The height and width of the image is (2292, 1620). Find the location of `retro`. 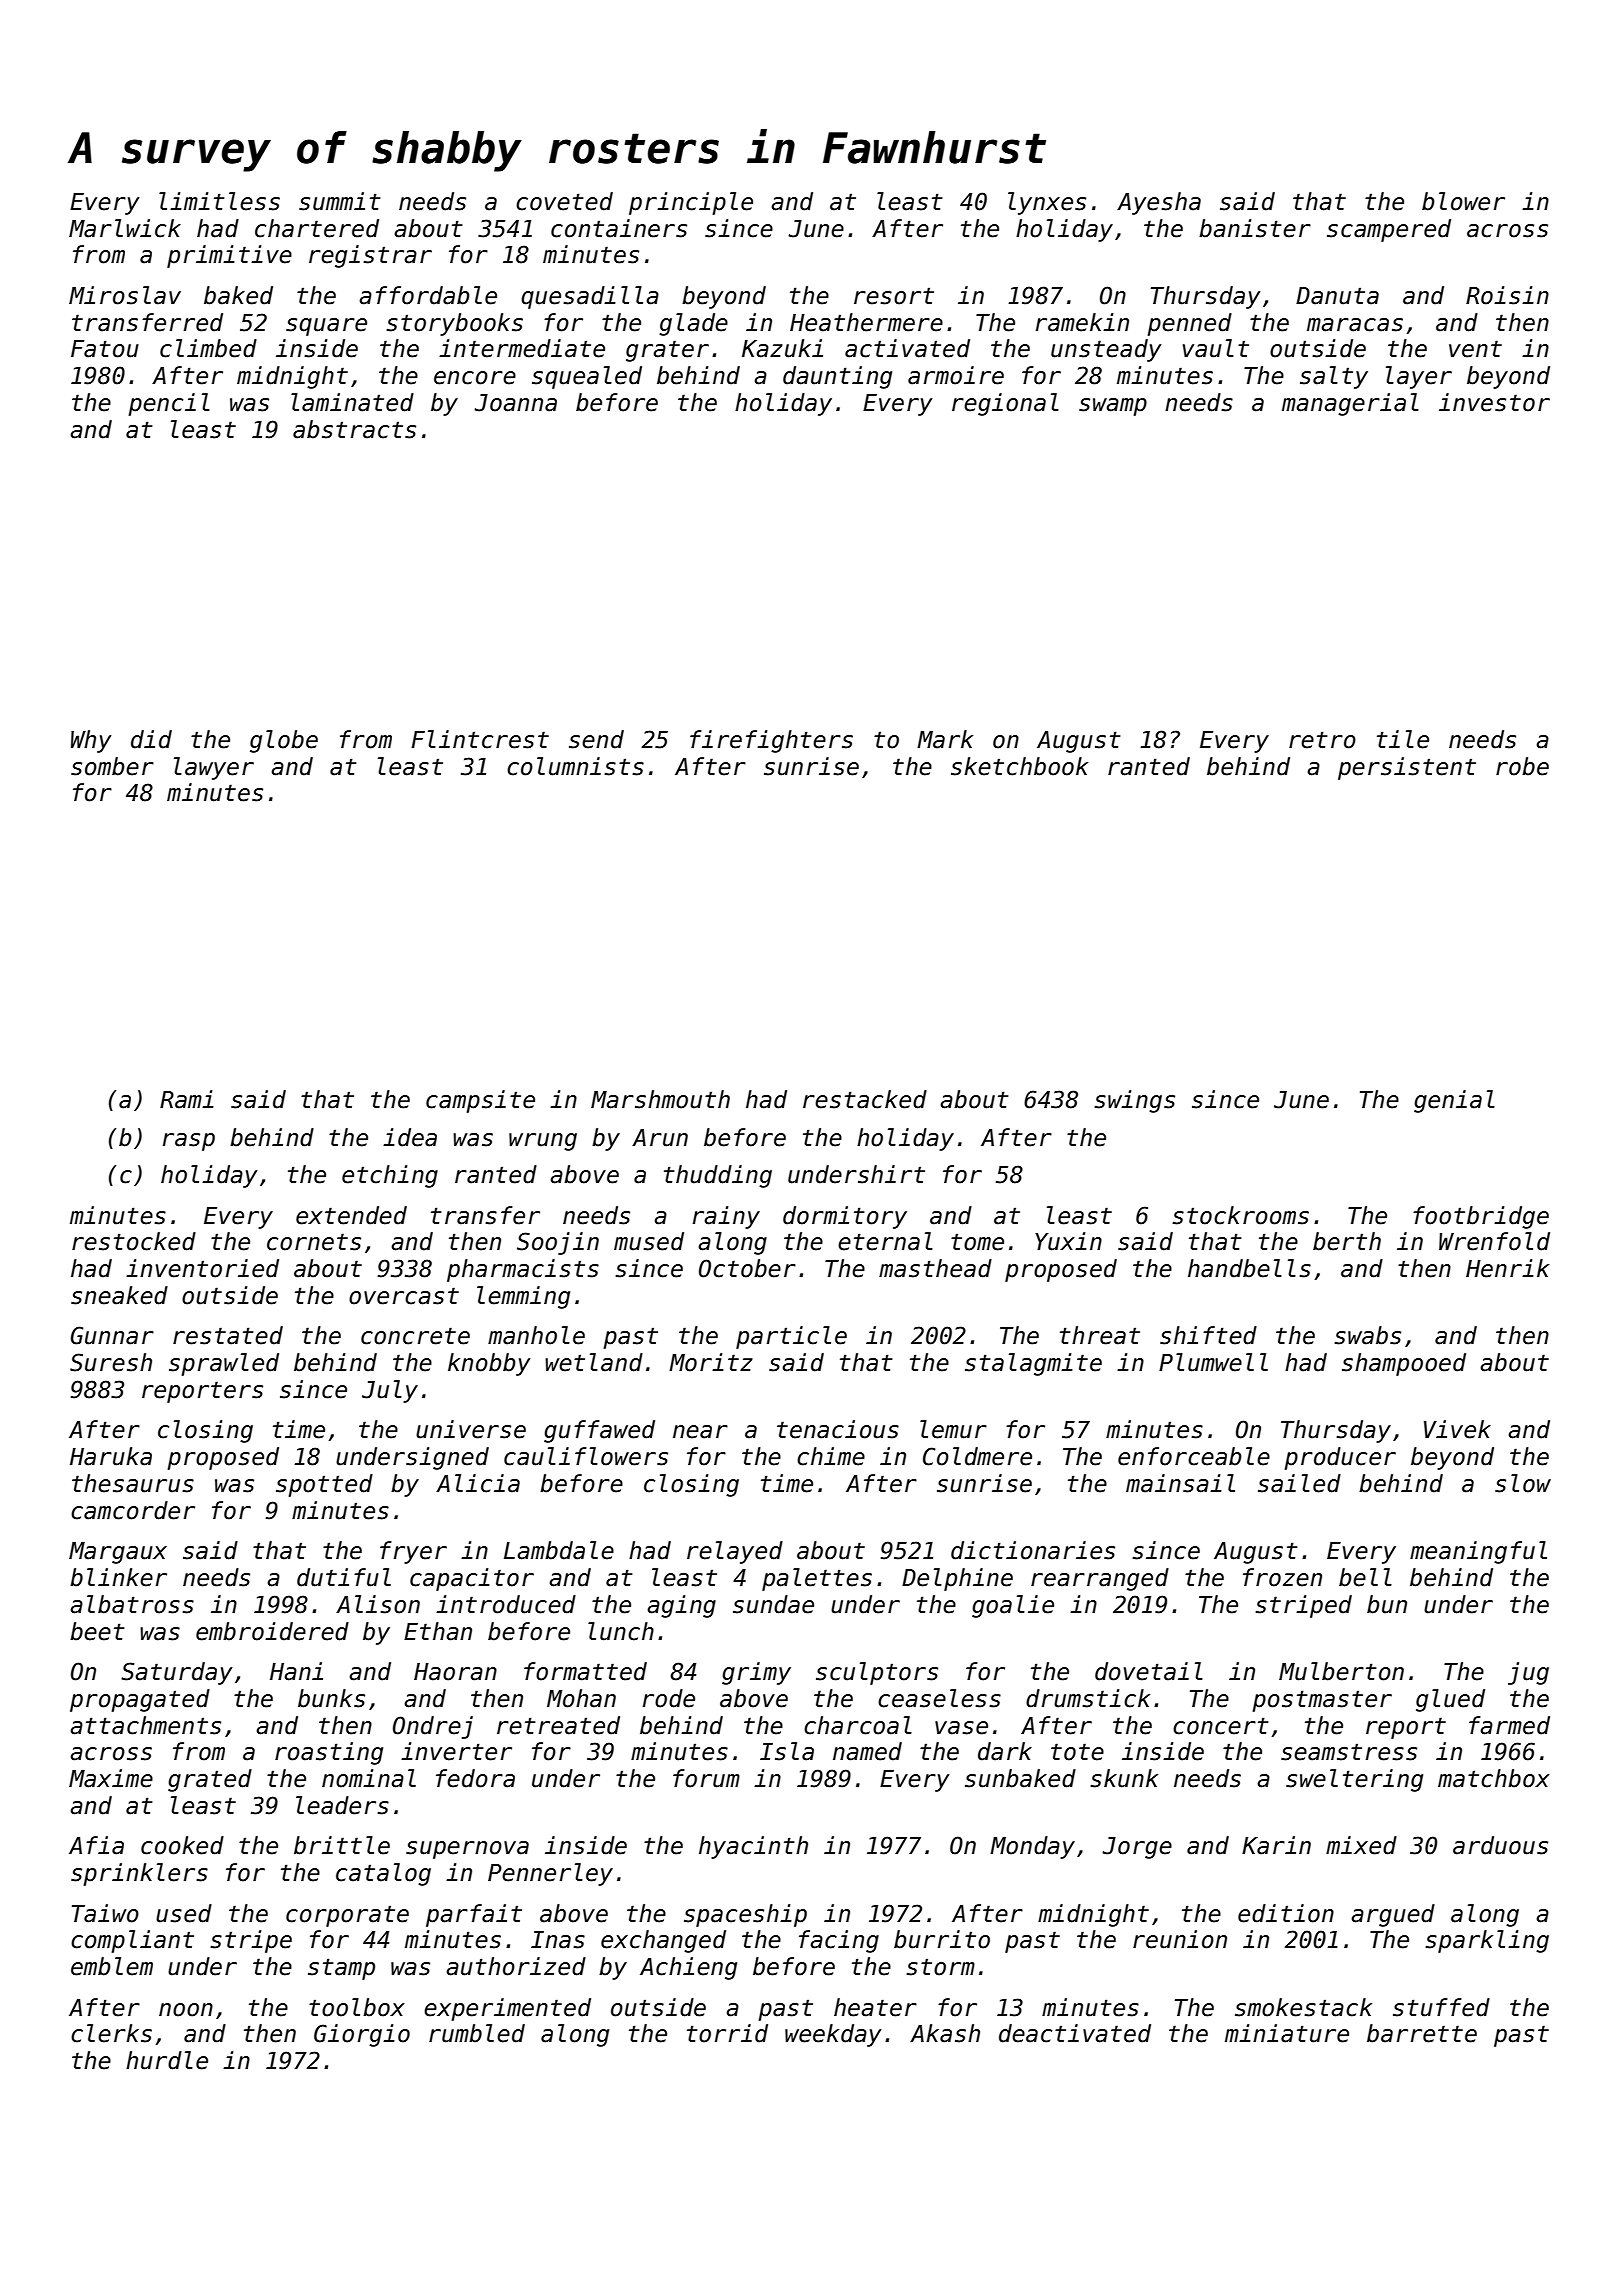

retro is located at coordinates (1322, 740).
